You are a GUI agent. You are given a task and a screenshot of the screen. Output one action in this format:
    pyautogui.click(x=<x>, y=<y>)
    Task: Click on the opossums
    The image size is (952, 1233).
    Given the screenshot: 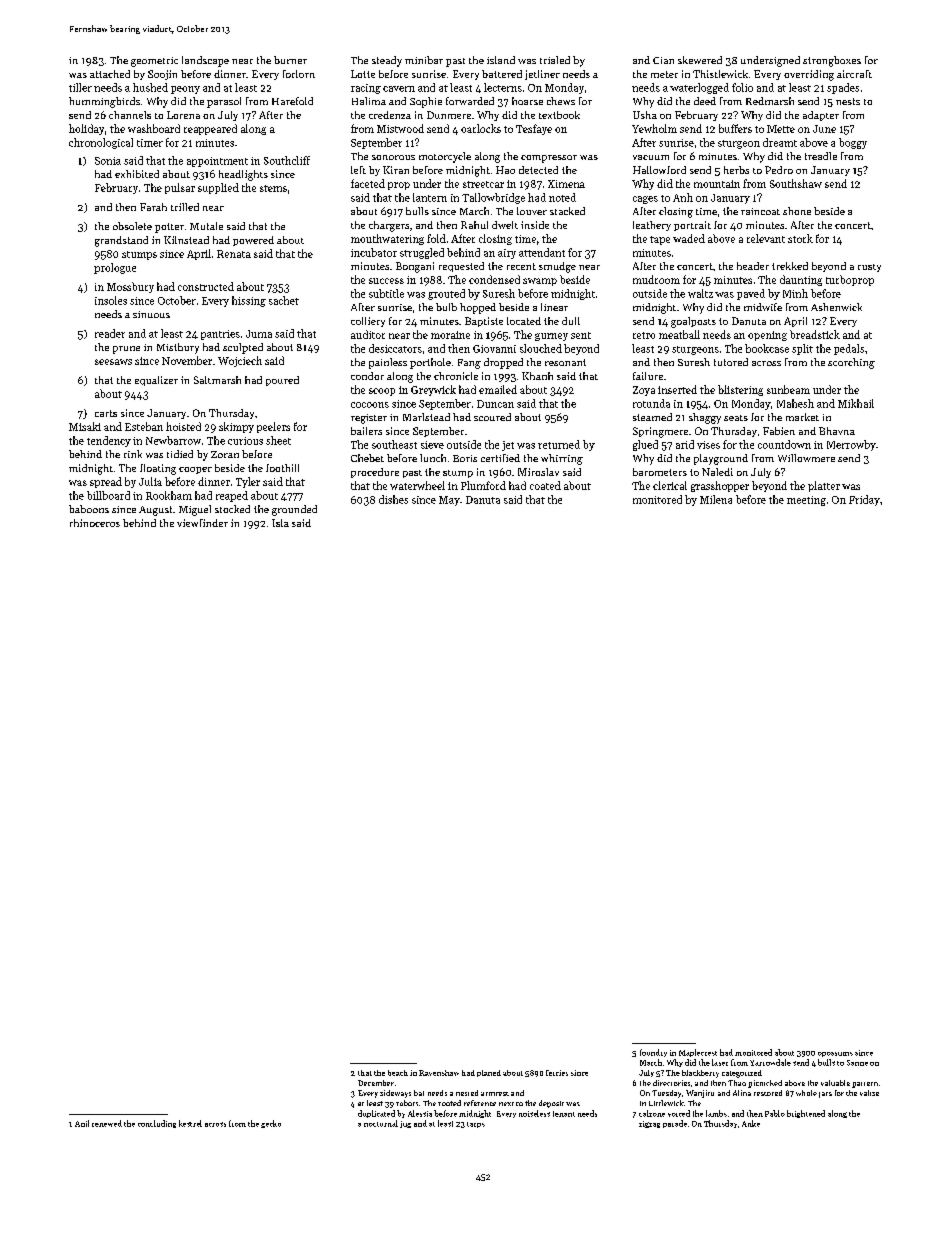 What is the action you would take?
    pyautogui.click(x=835, y=1054)
